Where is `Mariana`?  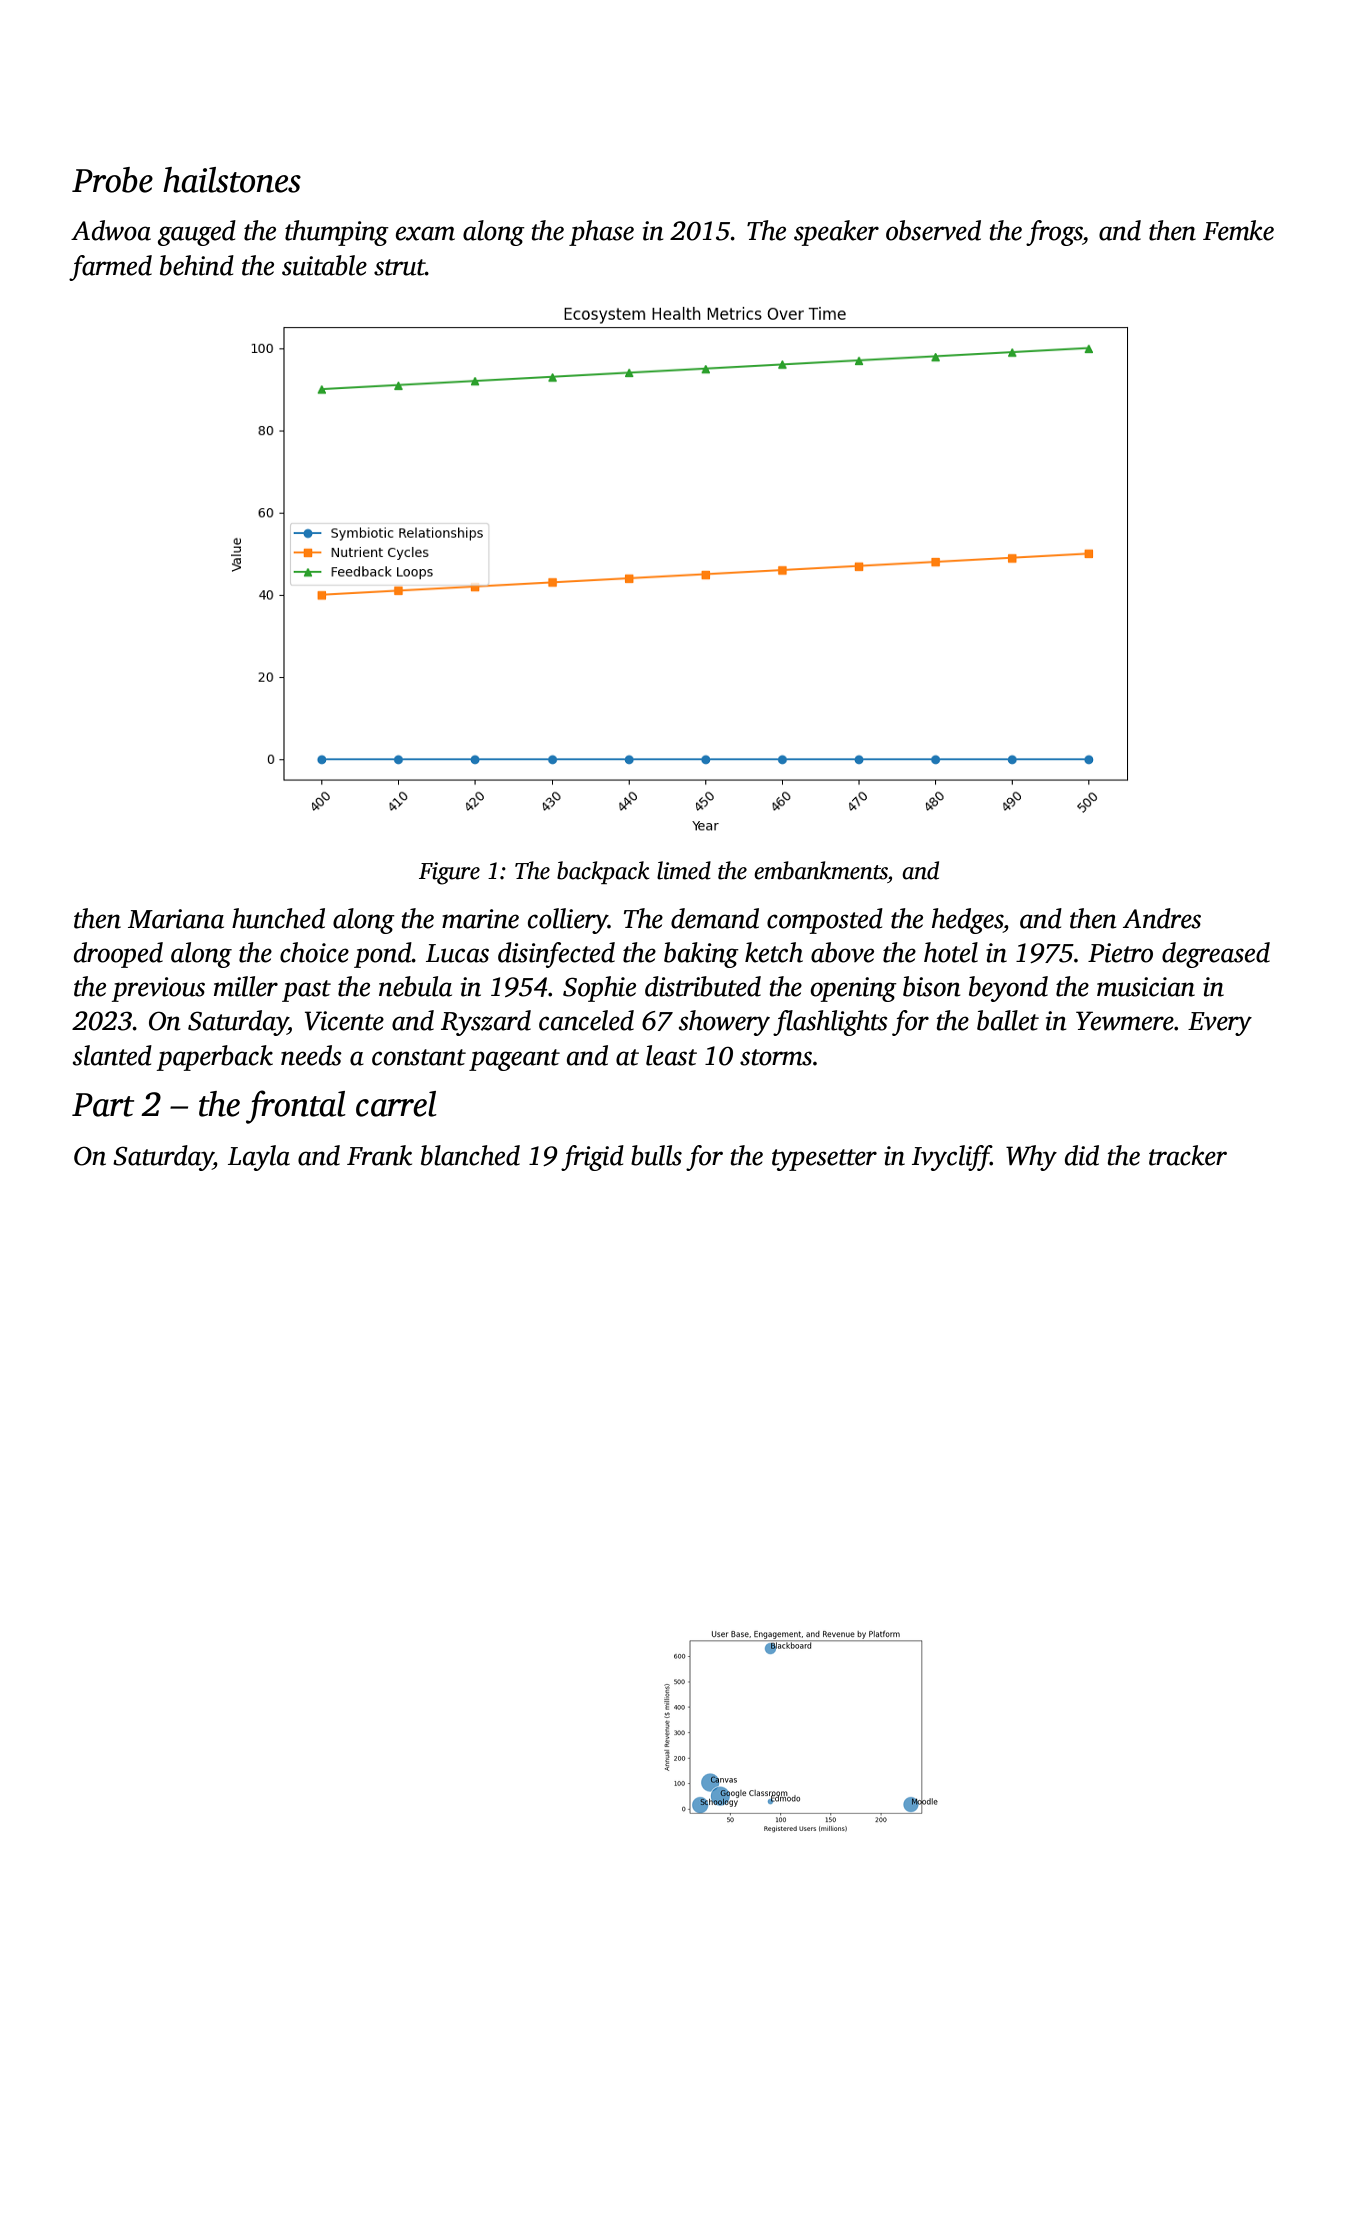
Mariana is located at coordinates (176, 919).
